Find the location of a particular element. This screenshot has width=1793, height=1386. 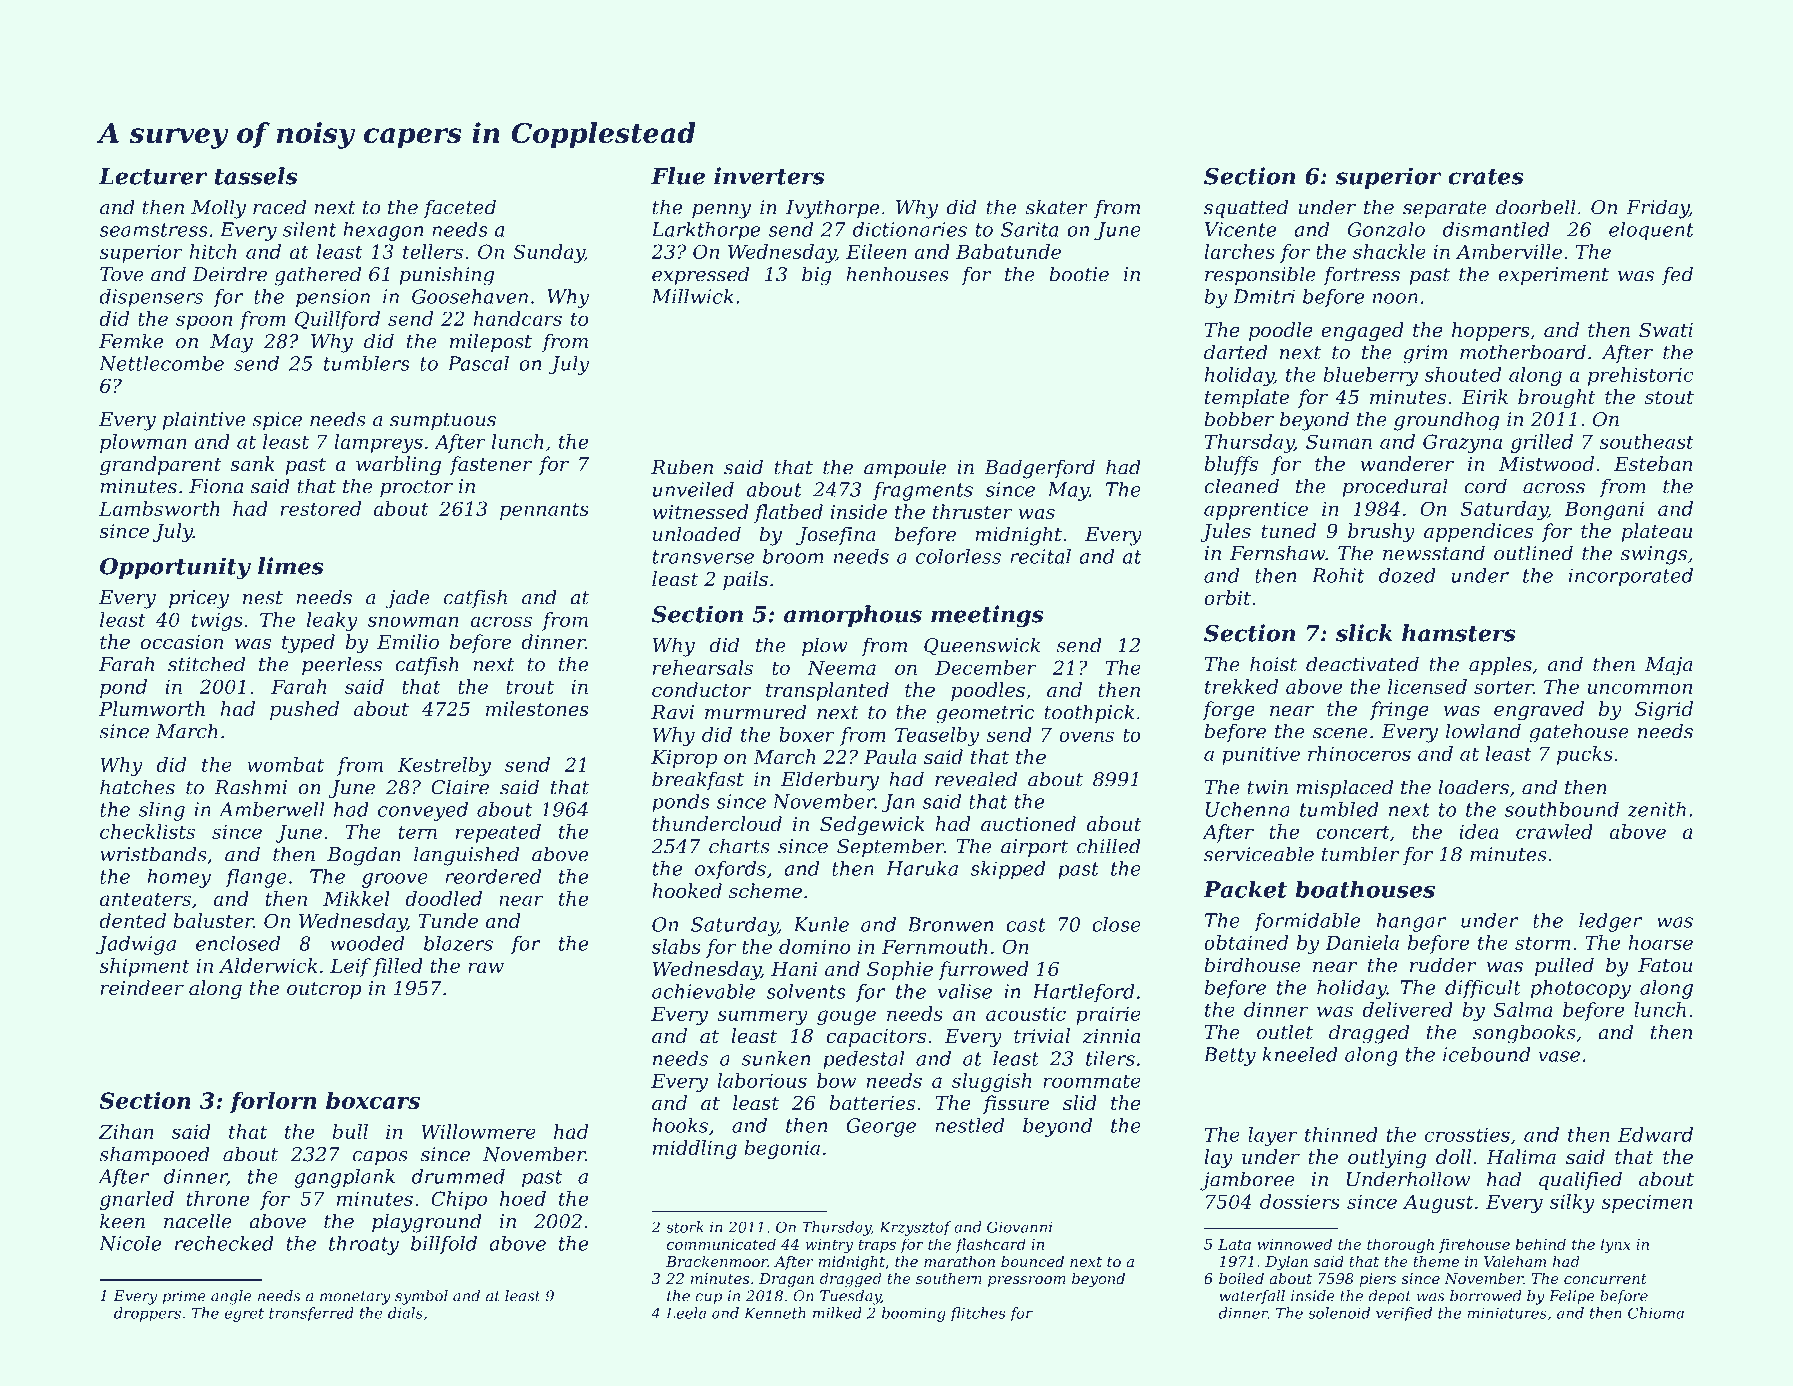

jade is located at coordinates (408, 599).
